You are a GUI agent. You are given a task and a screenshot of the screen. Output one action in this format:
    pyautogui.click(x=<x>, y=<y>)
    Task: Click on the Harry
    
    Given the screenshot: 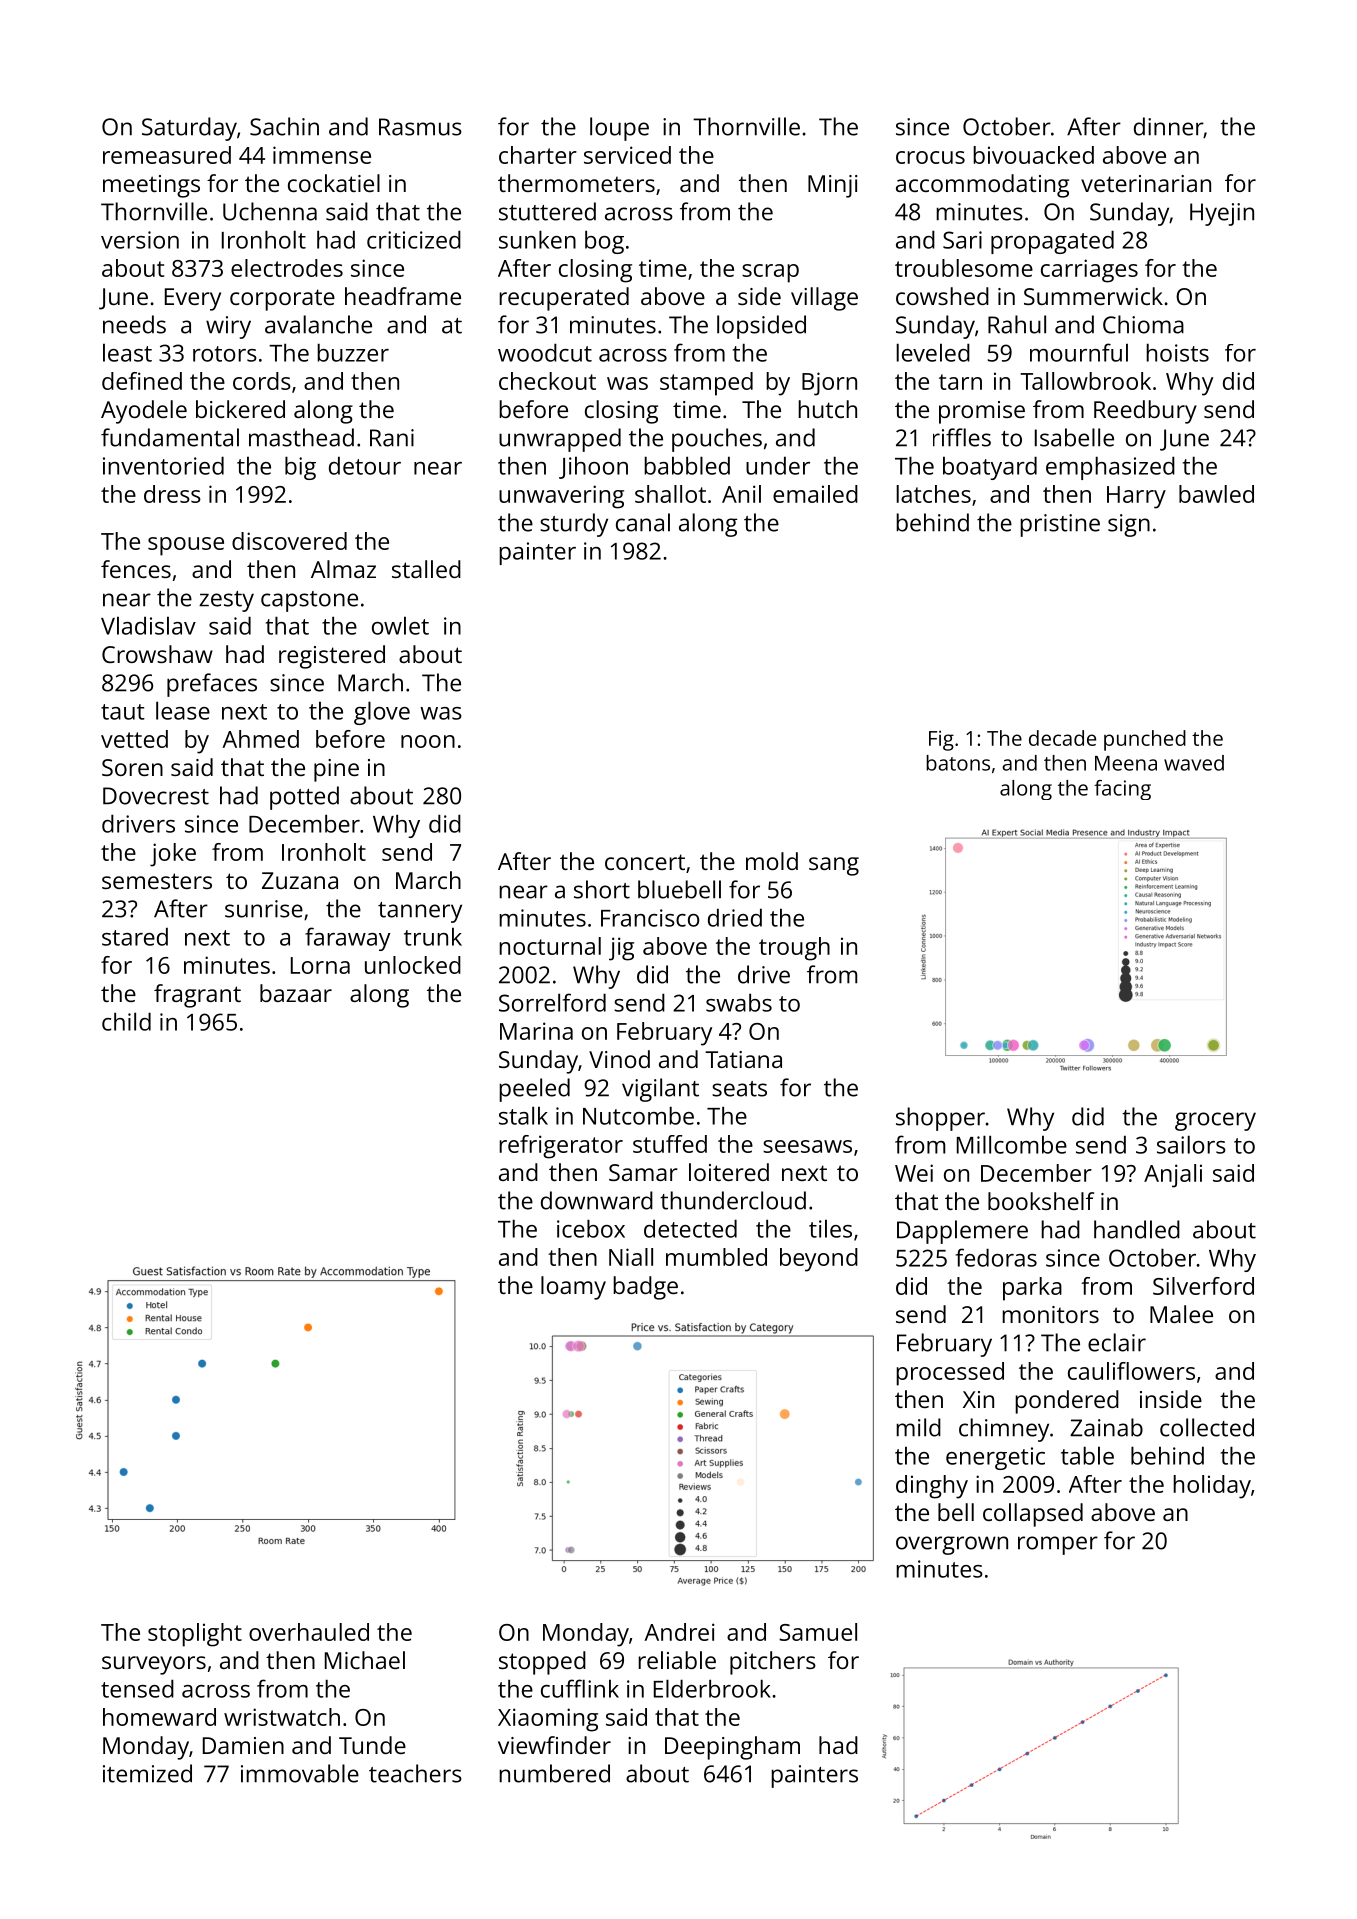 What is the action you would take?
    pyautogui.click(x=1136, y=497)
